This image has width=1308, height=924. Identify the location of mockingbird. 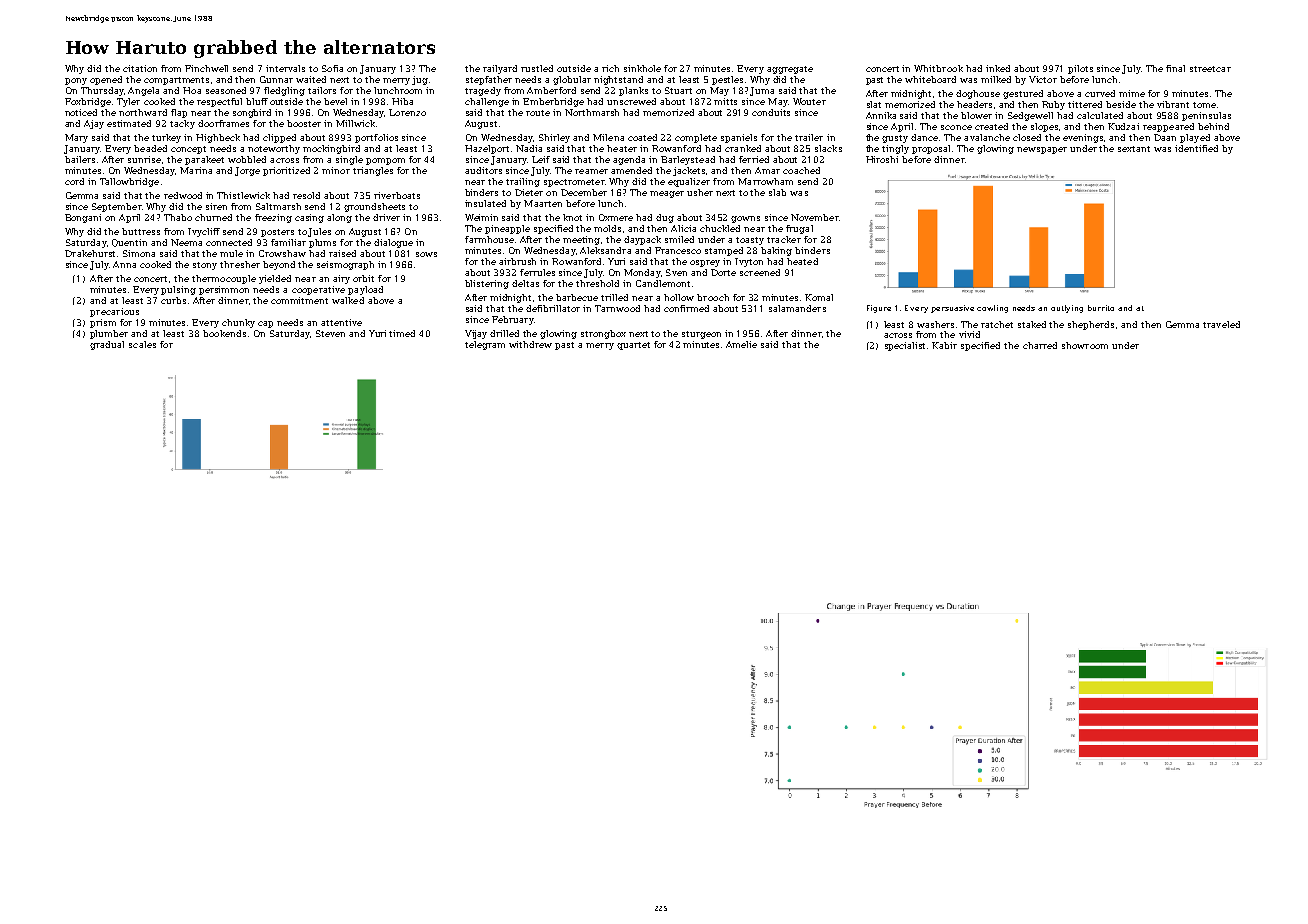
(331, 149).
